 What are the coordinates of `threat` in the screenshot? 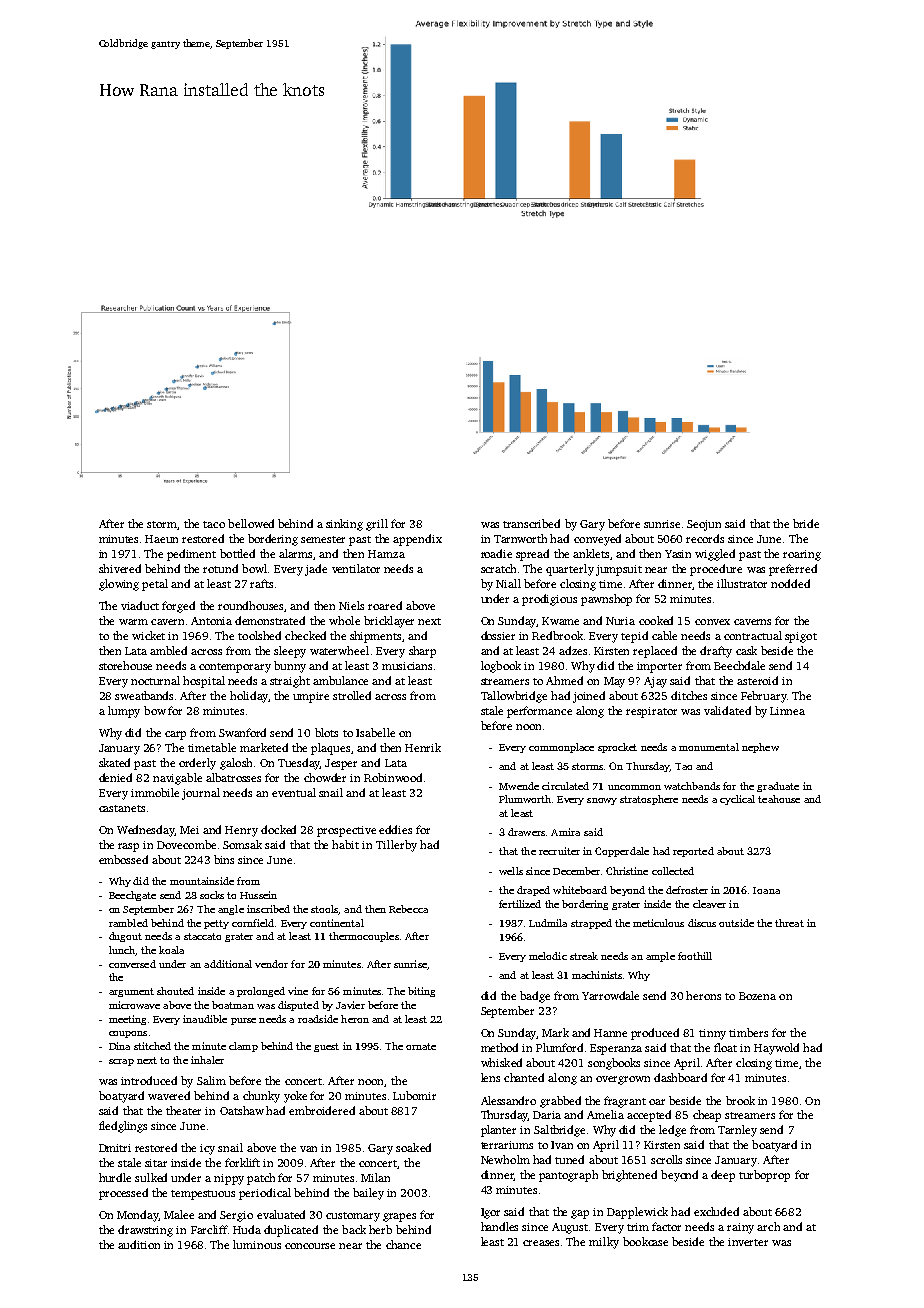 It's located at (789, 923).
